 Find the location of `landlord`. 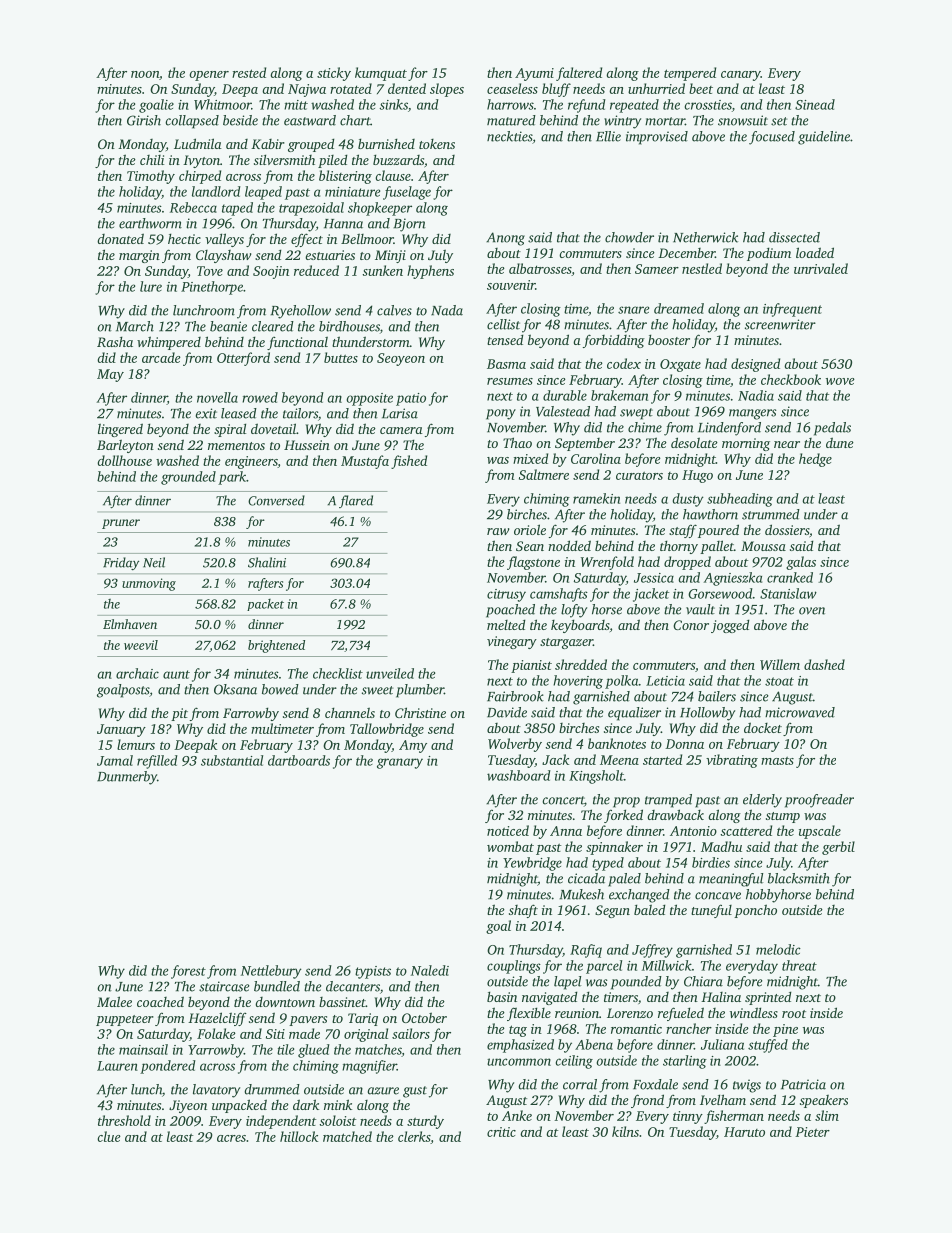

landlord is located at coordinates (216, 191).
